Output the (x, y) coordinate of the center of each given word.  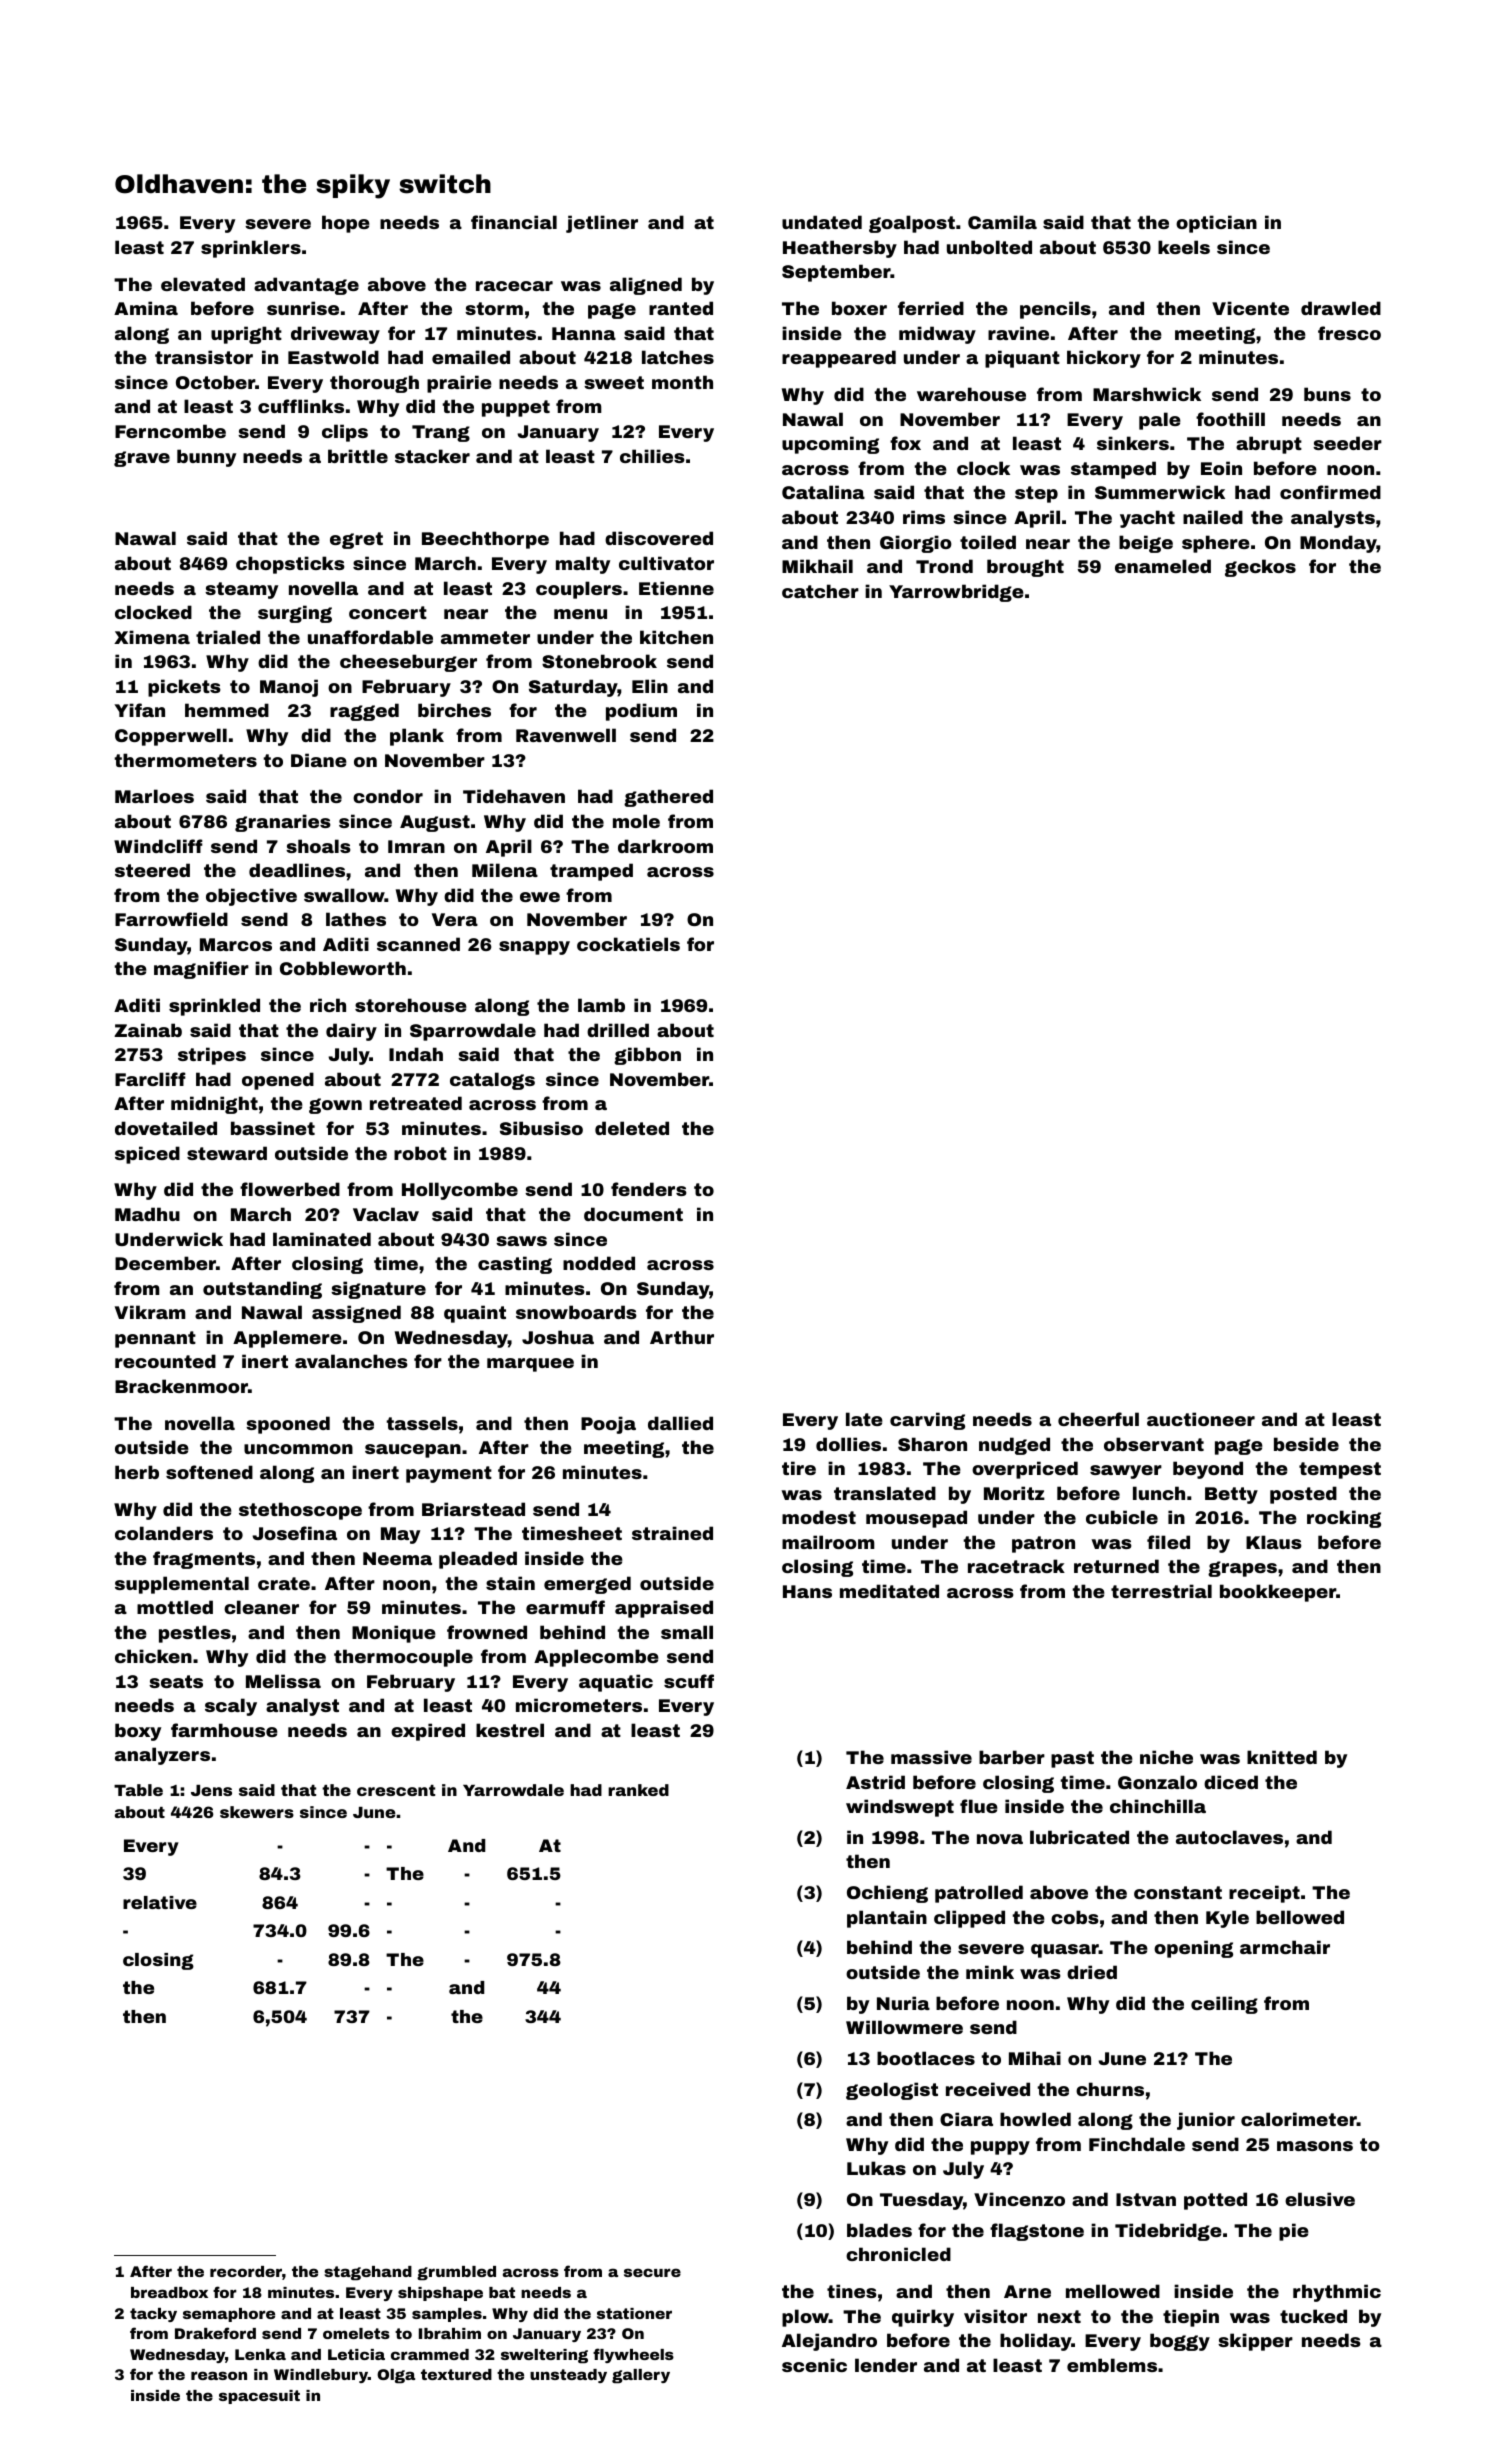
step (1036, 494)
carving (927, 1421)
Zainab (148, 1030)
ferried (931, 308)
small (687, 1632)
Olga (396, 2376)
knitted (1282, 1757)
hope (346, 224)
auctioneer (1201, 1419)
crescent (396, 1790)
